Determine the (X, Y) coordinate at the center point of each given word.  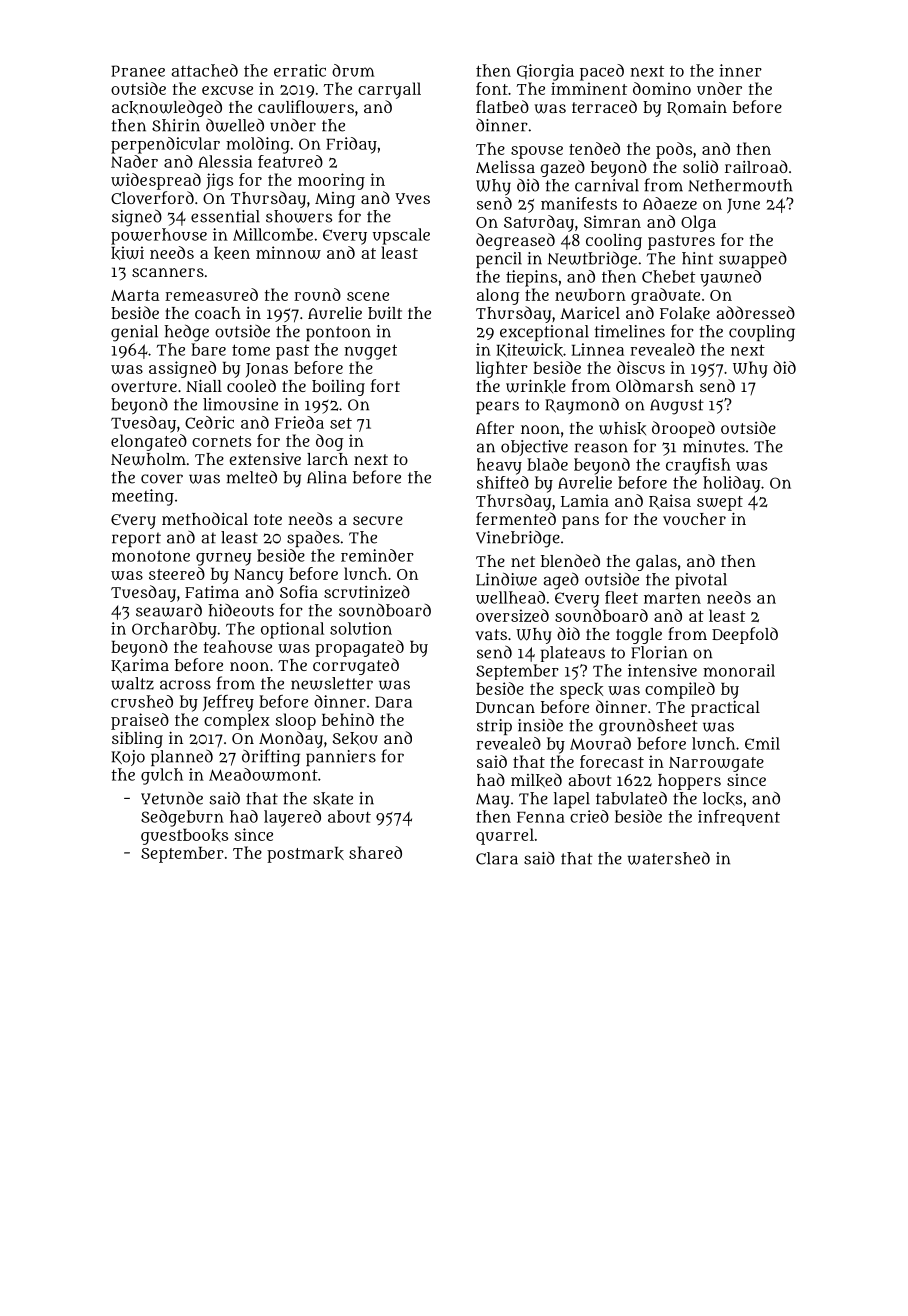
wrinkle (536, 386)
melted (252, 477)
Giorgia (545, 72)
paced (602, 72)
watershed (669, 858)
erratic (300, 70)
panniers (341, 758)
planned (182, 758)
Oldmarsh (655, 385)
